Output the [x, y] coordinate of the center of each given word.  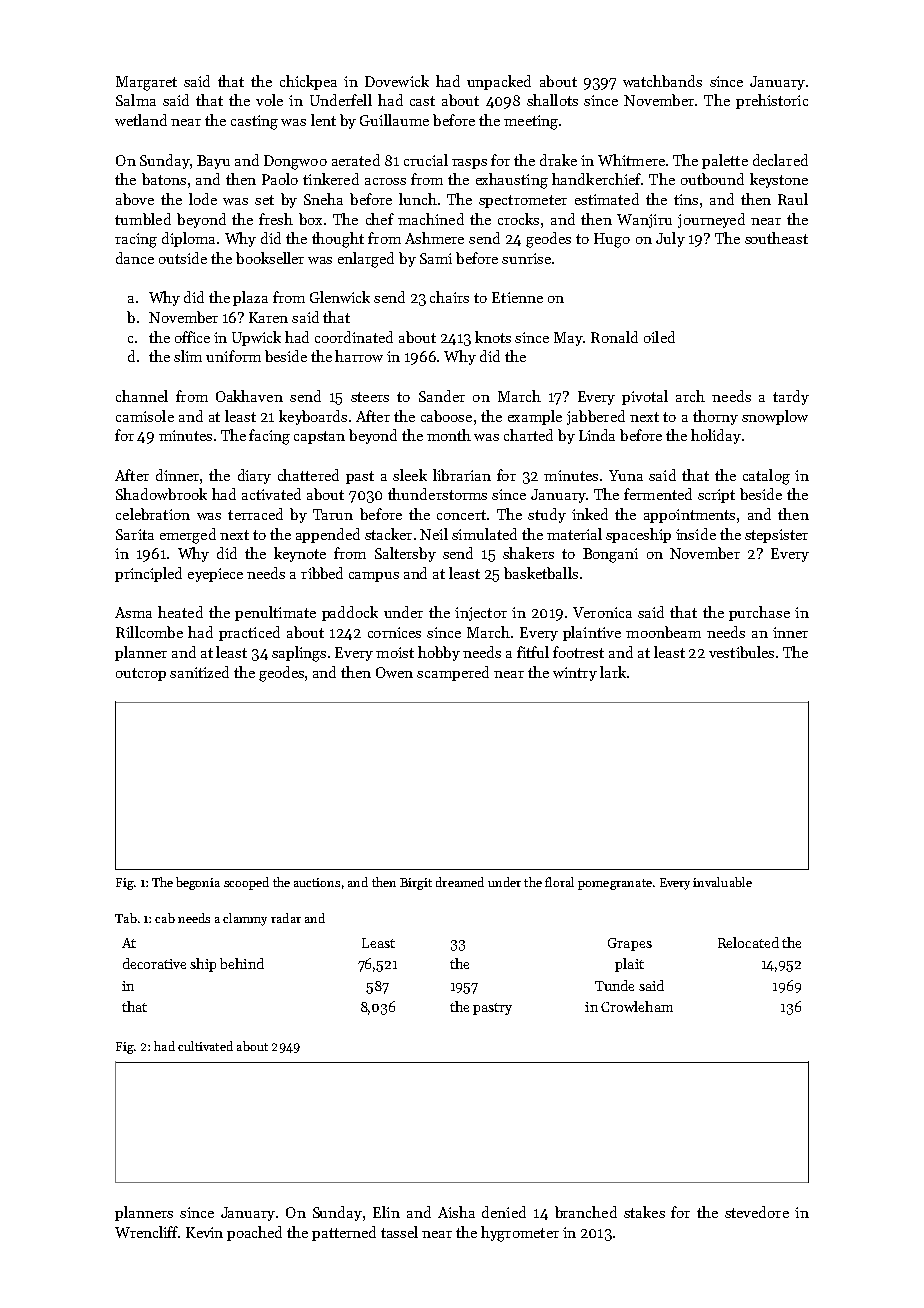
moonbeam [663, 632]
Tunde [614, 985]
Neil [434, 534]
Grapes [630, 944]
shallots [552, 100]
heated [180, 612]
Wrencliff [147, 1232]
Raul [793, 199]
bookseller [270, 258]
